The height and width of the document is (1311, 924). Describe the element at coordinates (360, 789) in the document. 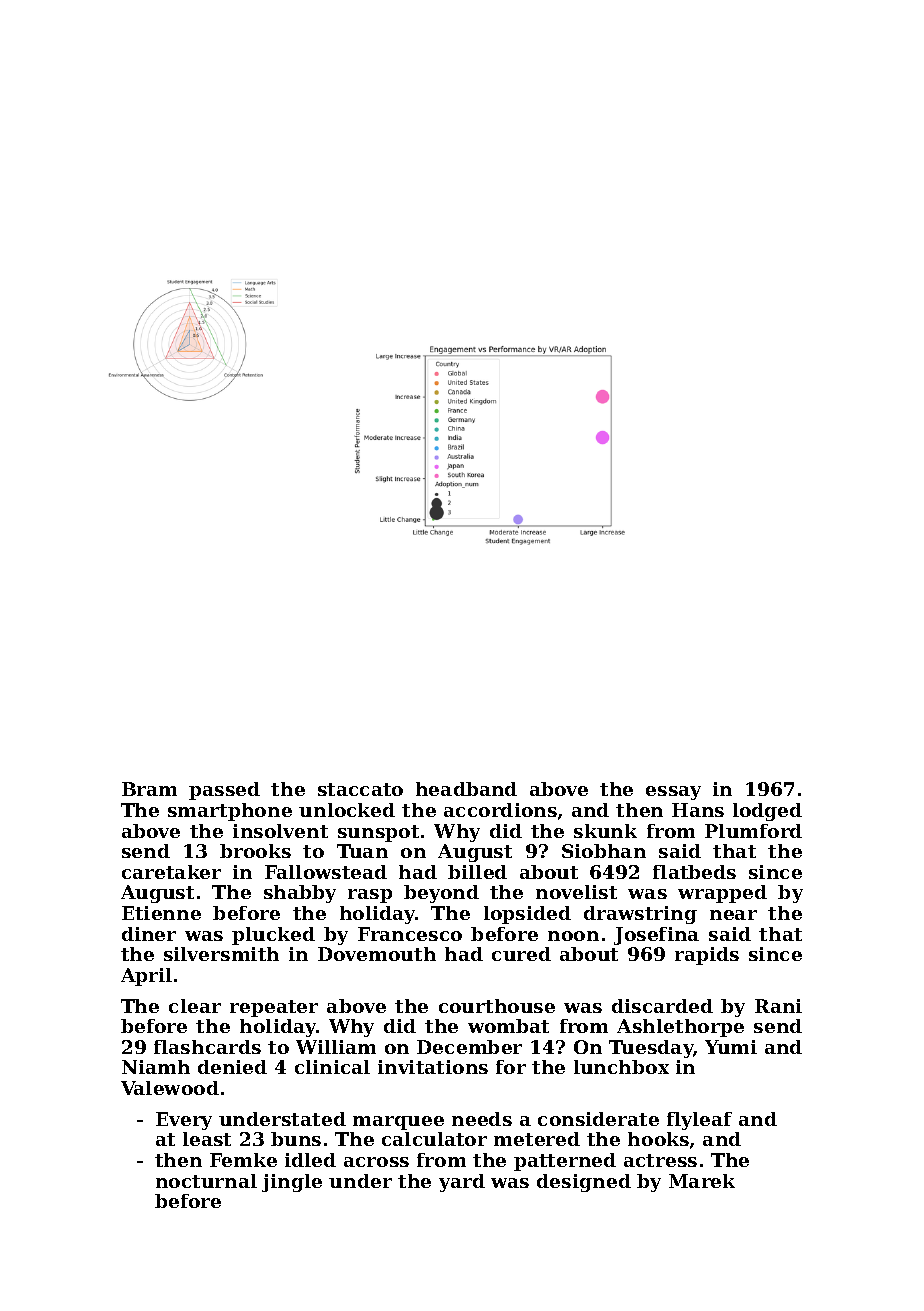

I see `staccato` at that location.
